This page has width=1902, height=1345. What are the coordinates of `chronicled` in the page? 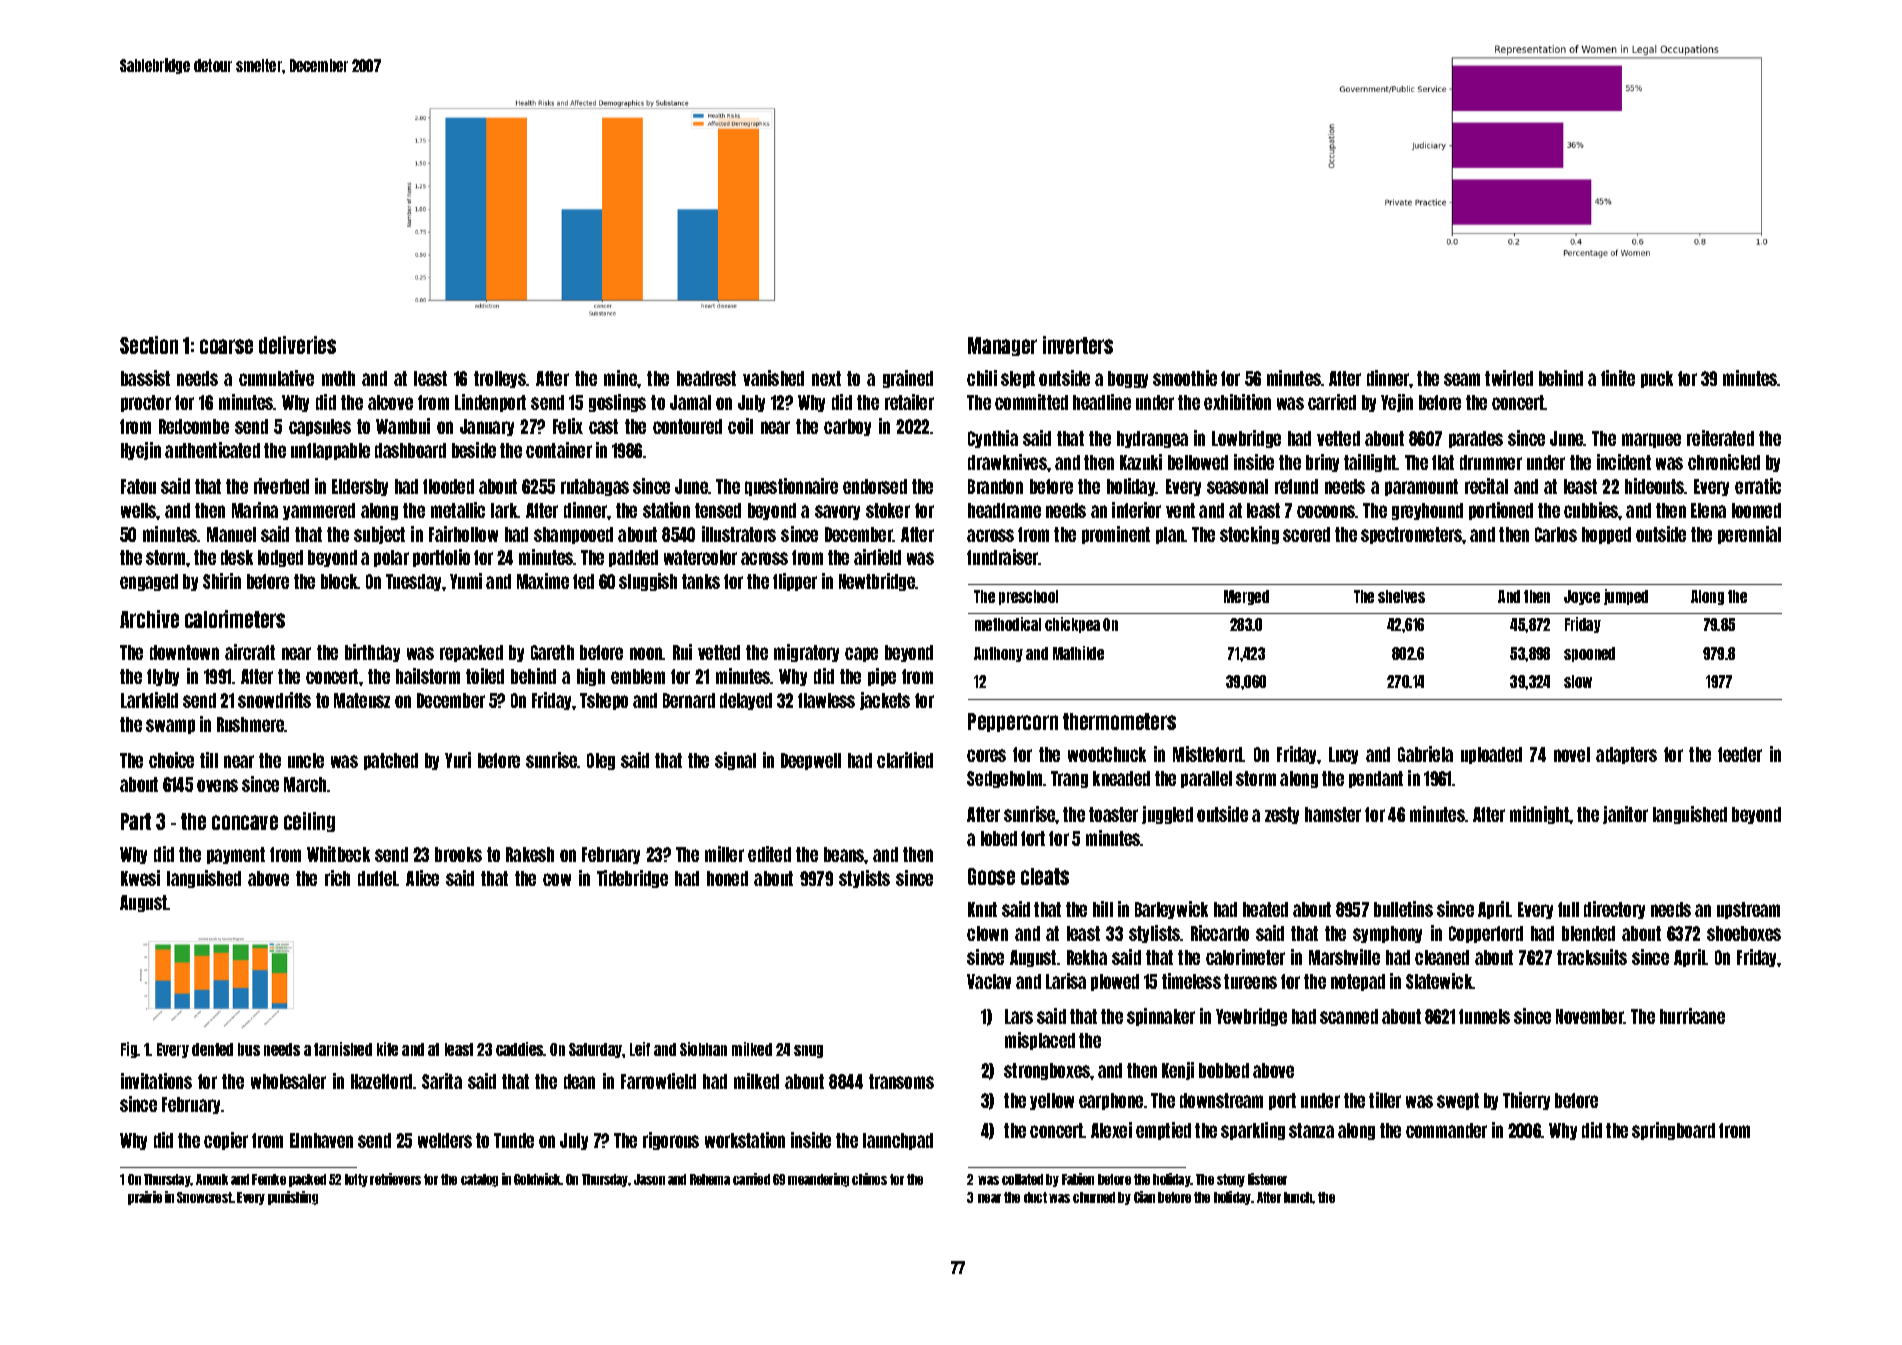 It's located at (1724, 462).
